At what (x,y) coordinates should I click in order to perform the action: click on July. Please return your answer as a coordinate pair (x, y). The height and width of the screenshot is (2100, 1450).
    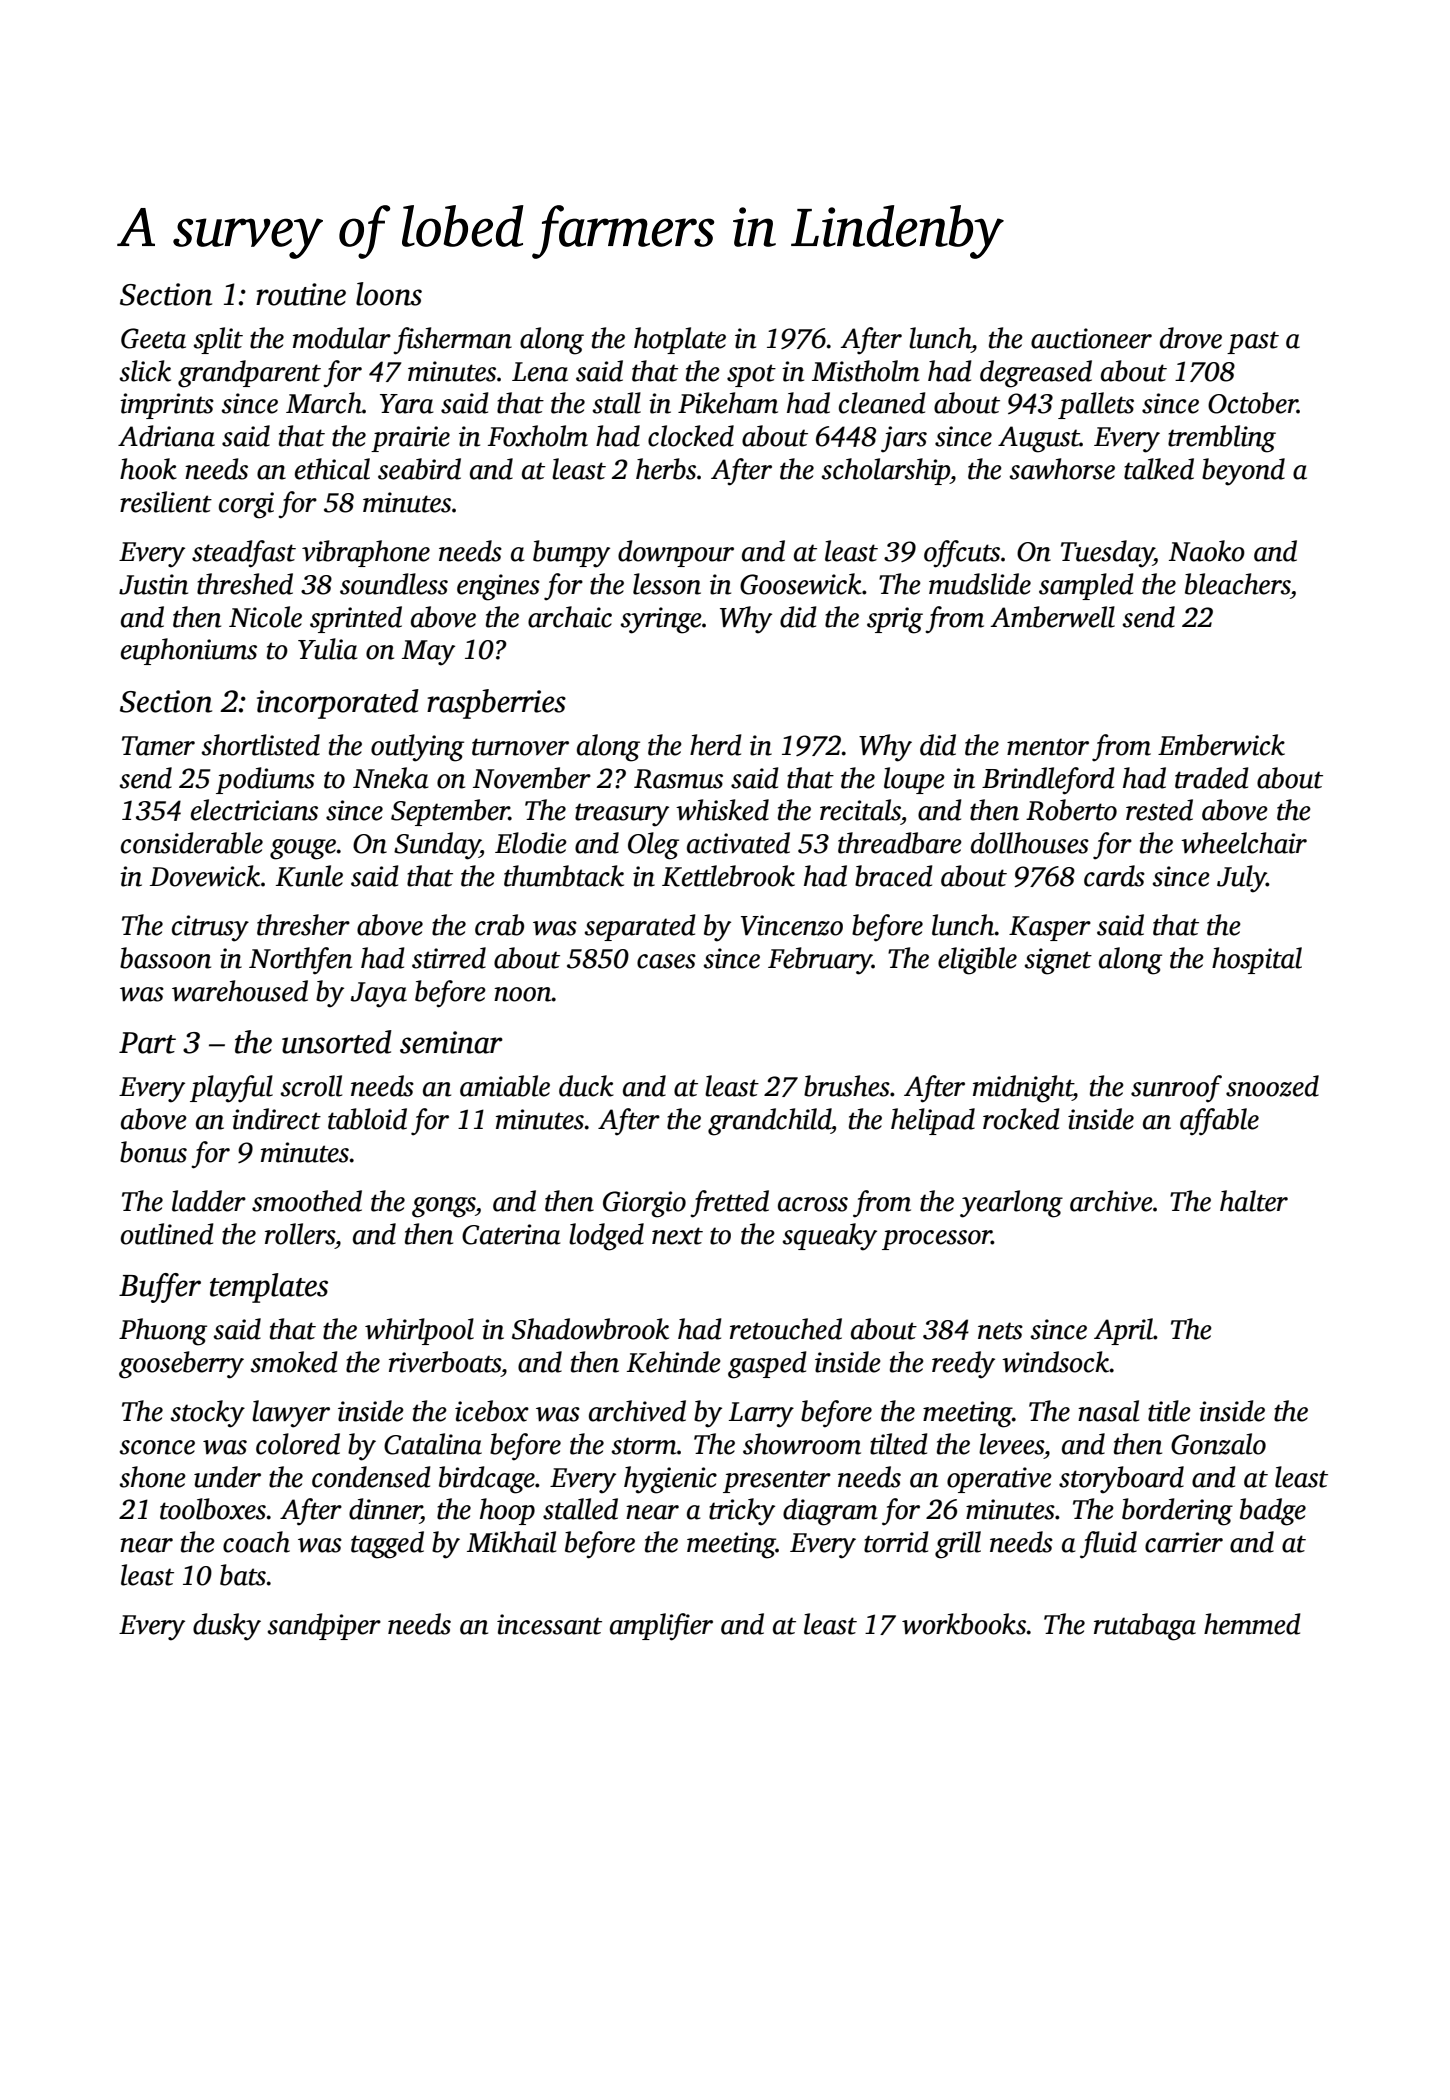
    Looking at the image, I should click on (1242, 879).
